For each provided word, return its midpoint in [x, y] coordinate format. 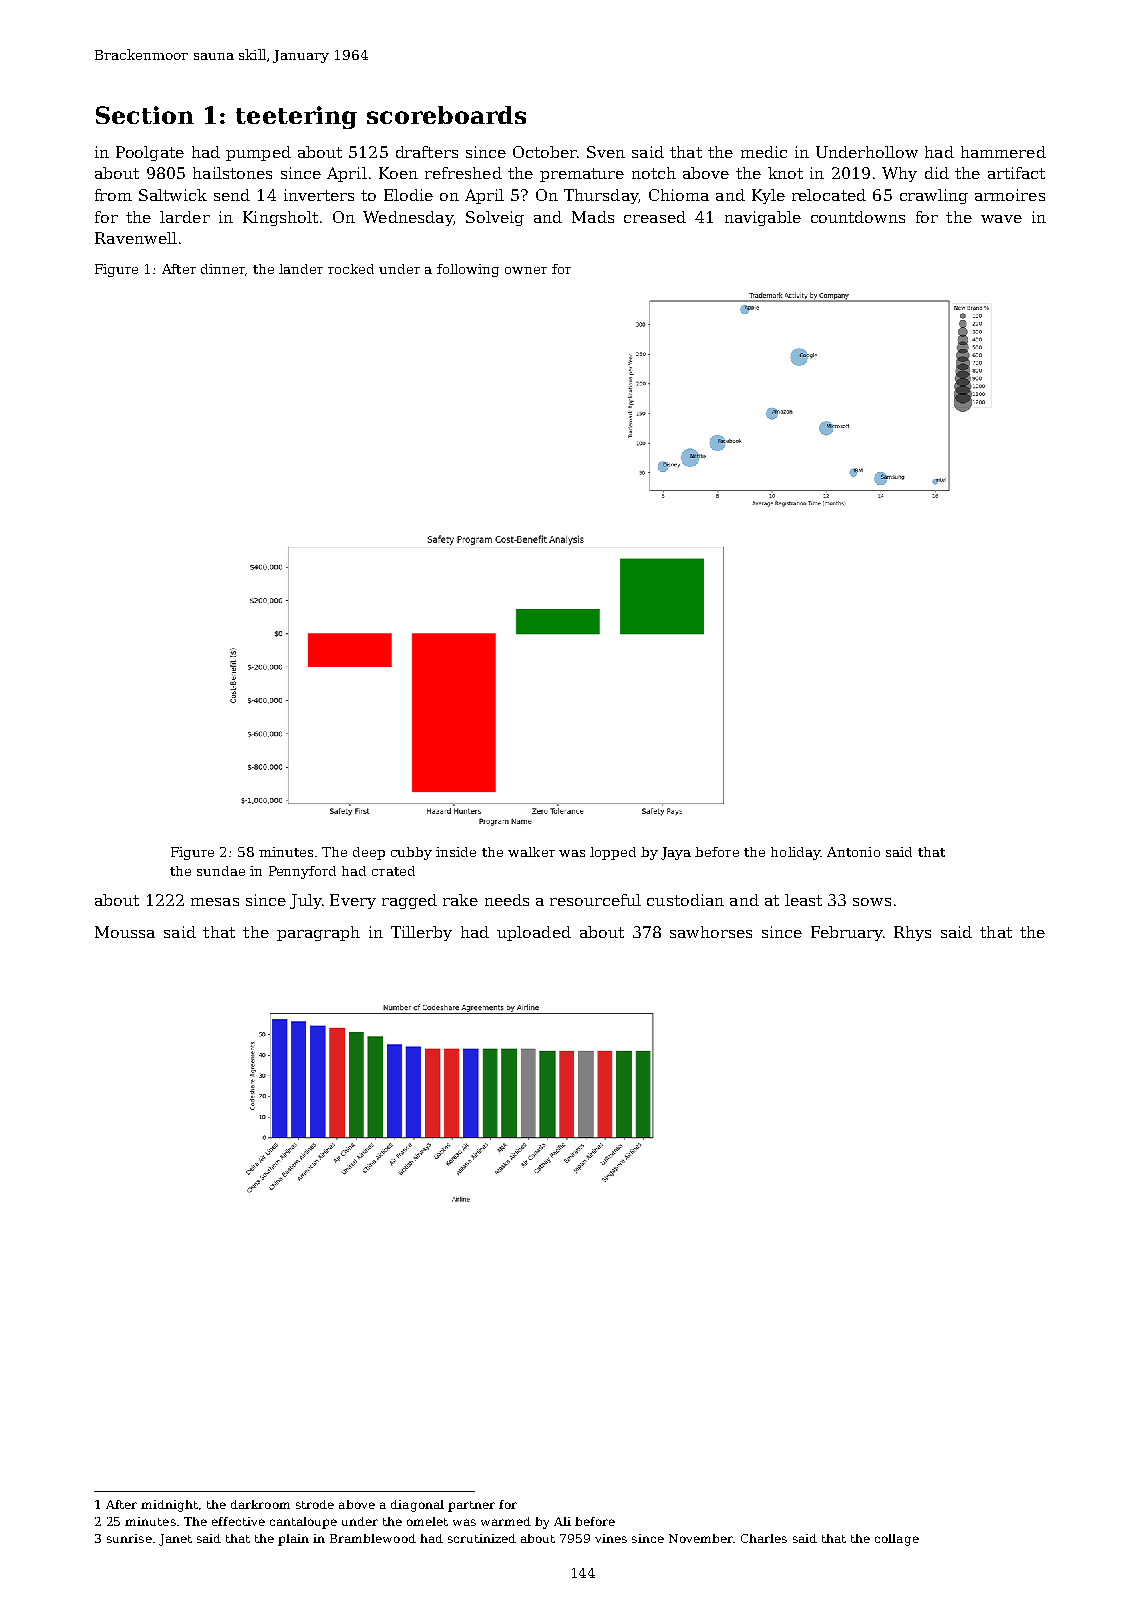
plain [293, 1540]
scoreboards [446, 115]
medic [764, 152]
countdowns [858, 217]
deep [369, 853]
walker [531, 852]
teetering [296, 117]
